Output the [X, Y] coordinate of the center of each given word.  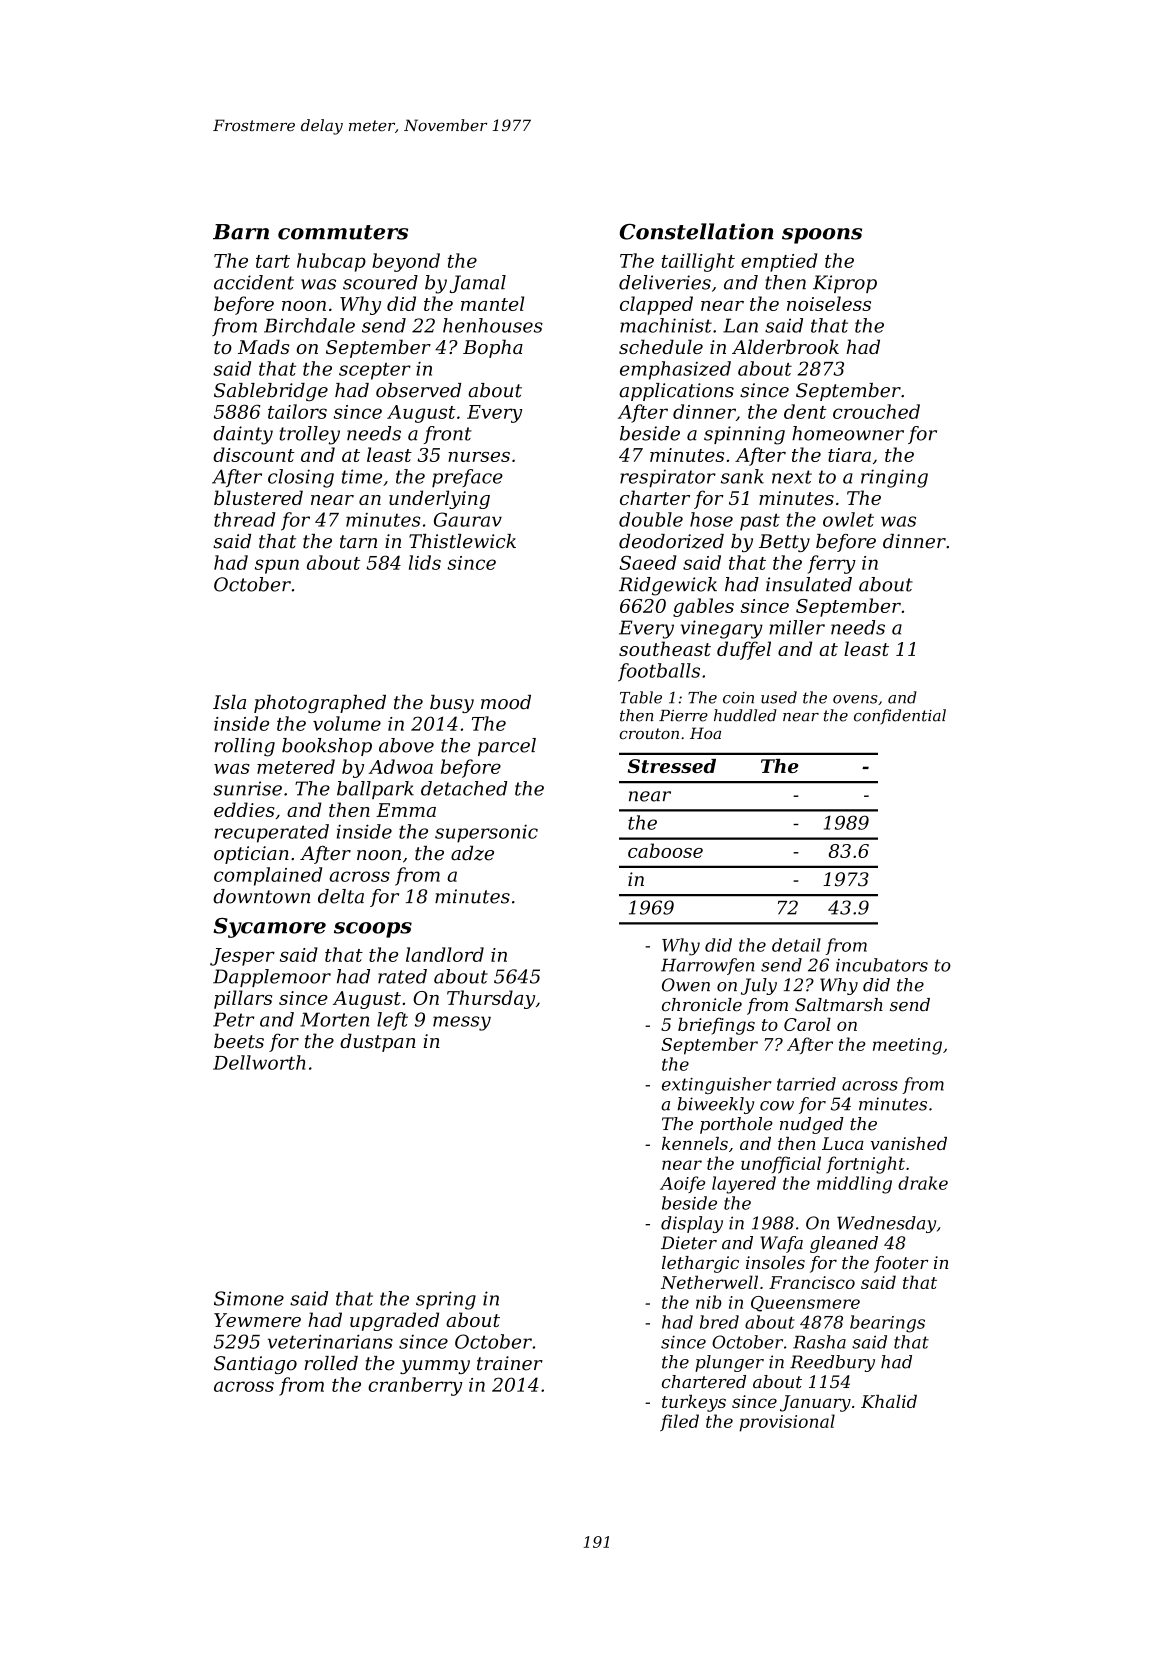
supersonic [486, 833]
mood [506, 702]
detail [796, 945]
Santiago [255, 1365]
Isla [229, 702]
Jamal [478, 284]
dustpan [378, 1042]
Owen [686, 985]
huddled [745, 715]
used [779, 697]
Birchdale [309, 325]
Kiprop [845, 284]
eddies [244, 809]
